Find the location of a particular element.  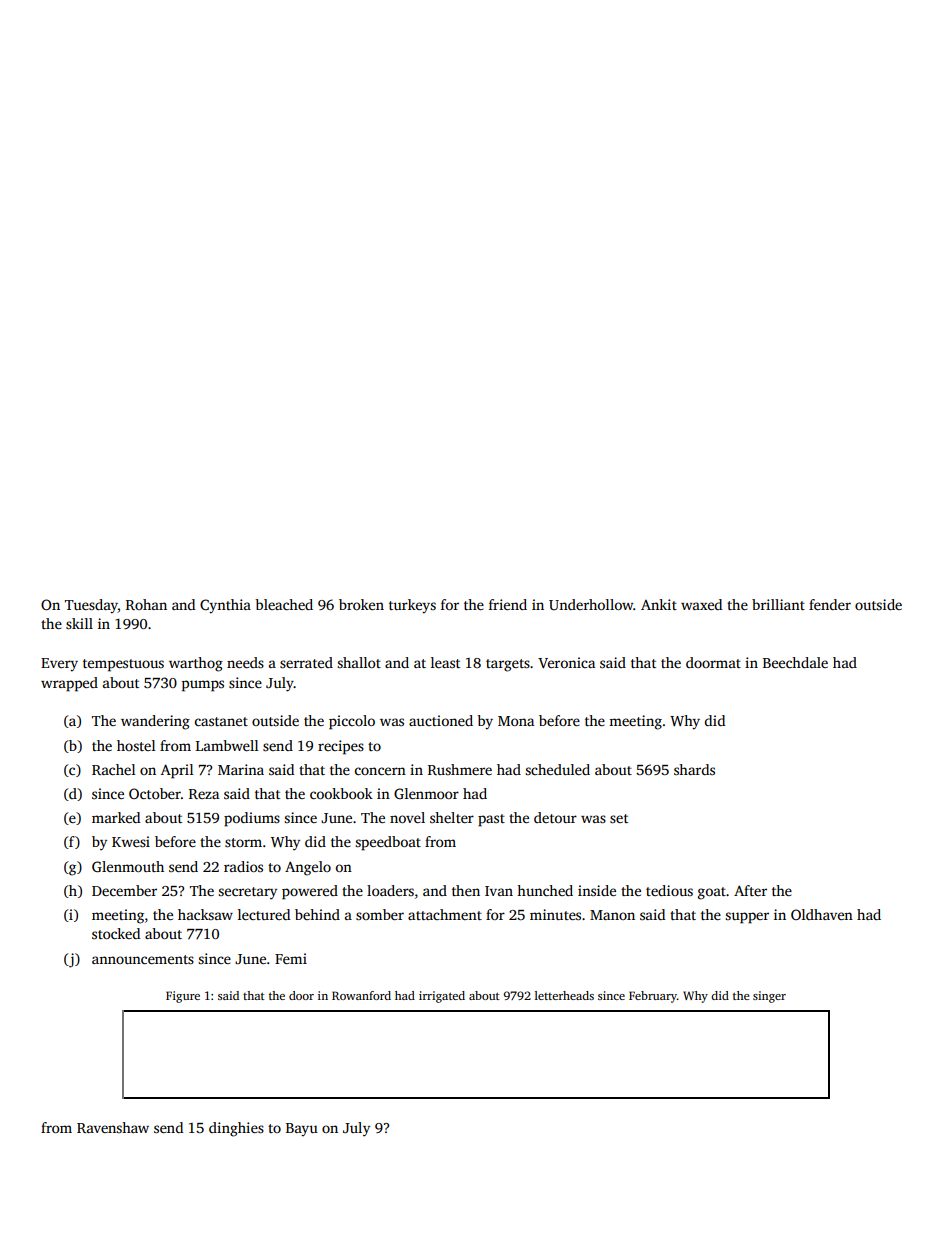

Mona is located at coordinates (516, 721).
